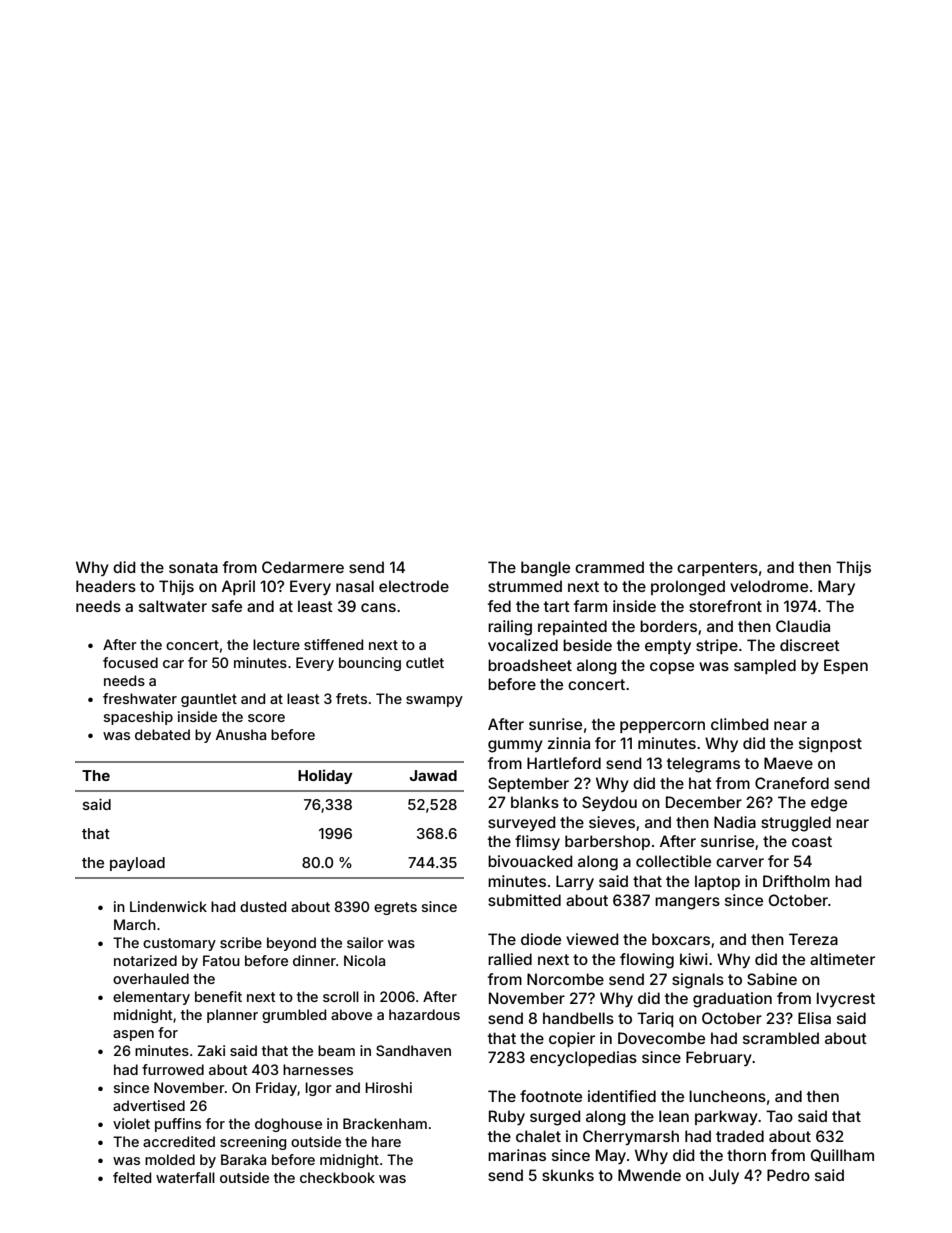  What do you see at coordinates (587, 645) in the document?
I see `beside` at bounding box center [587, 645].
